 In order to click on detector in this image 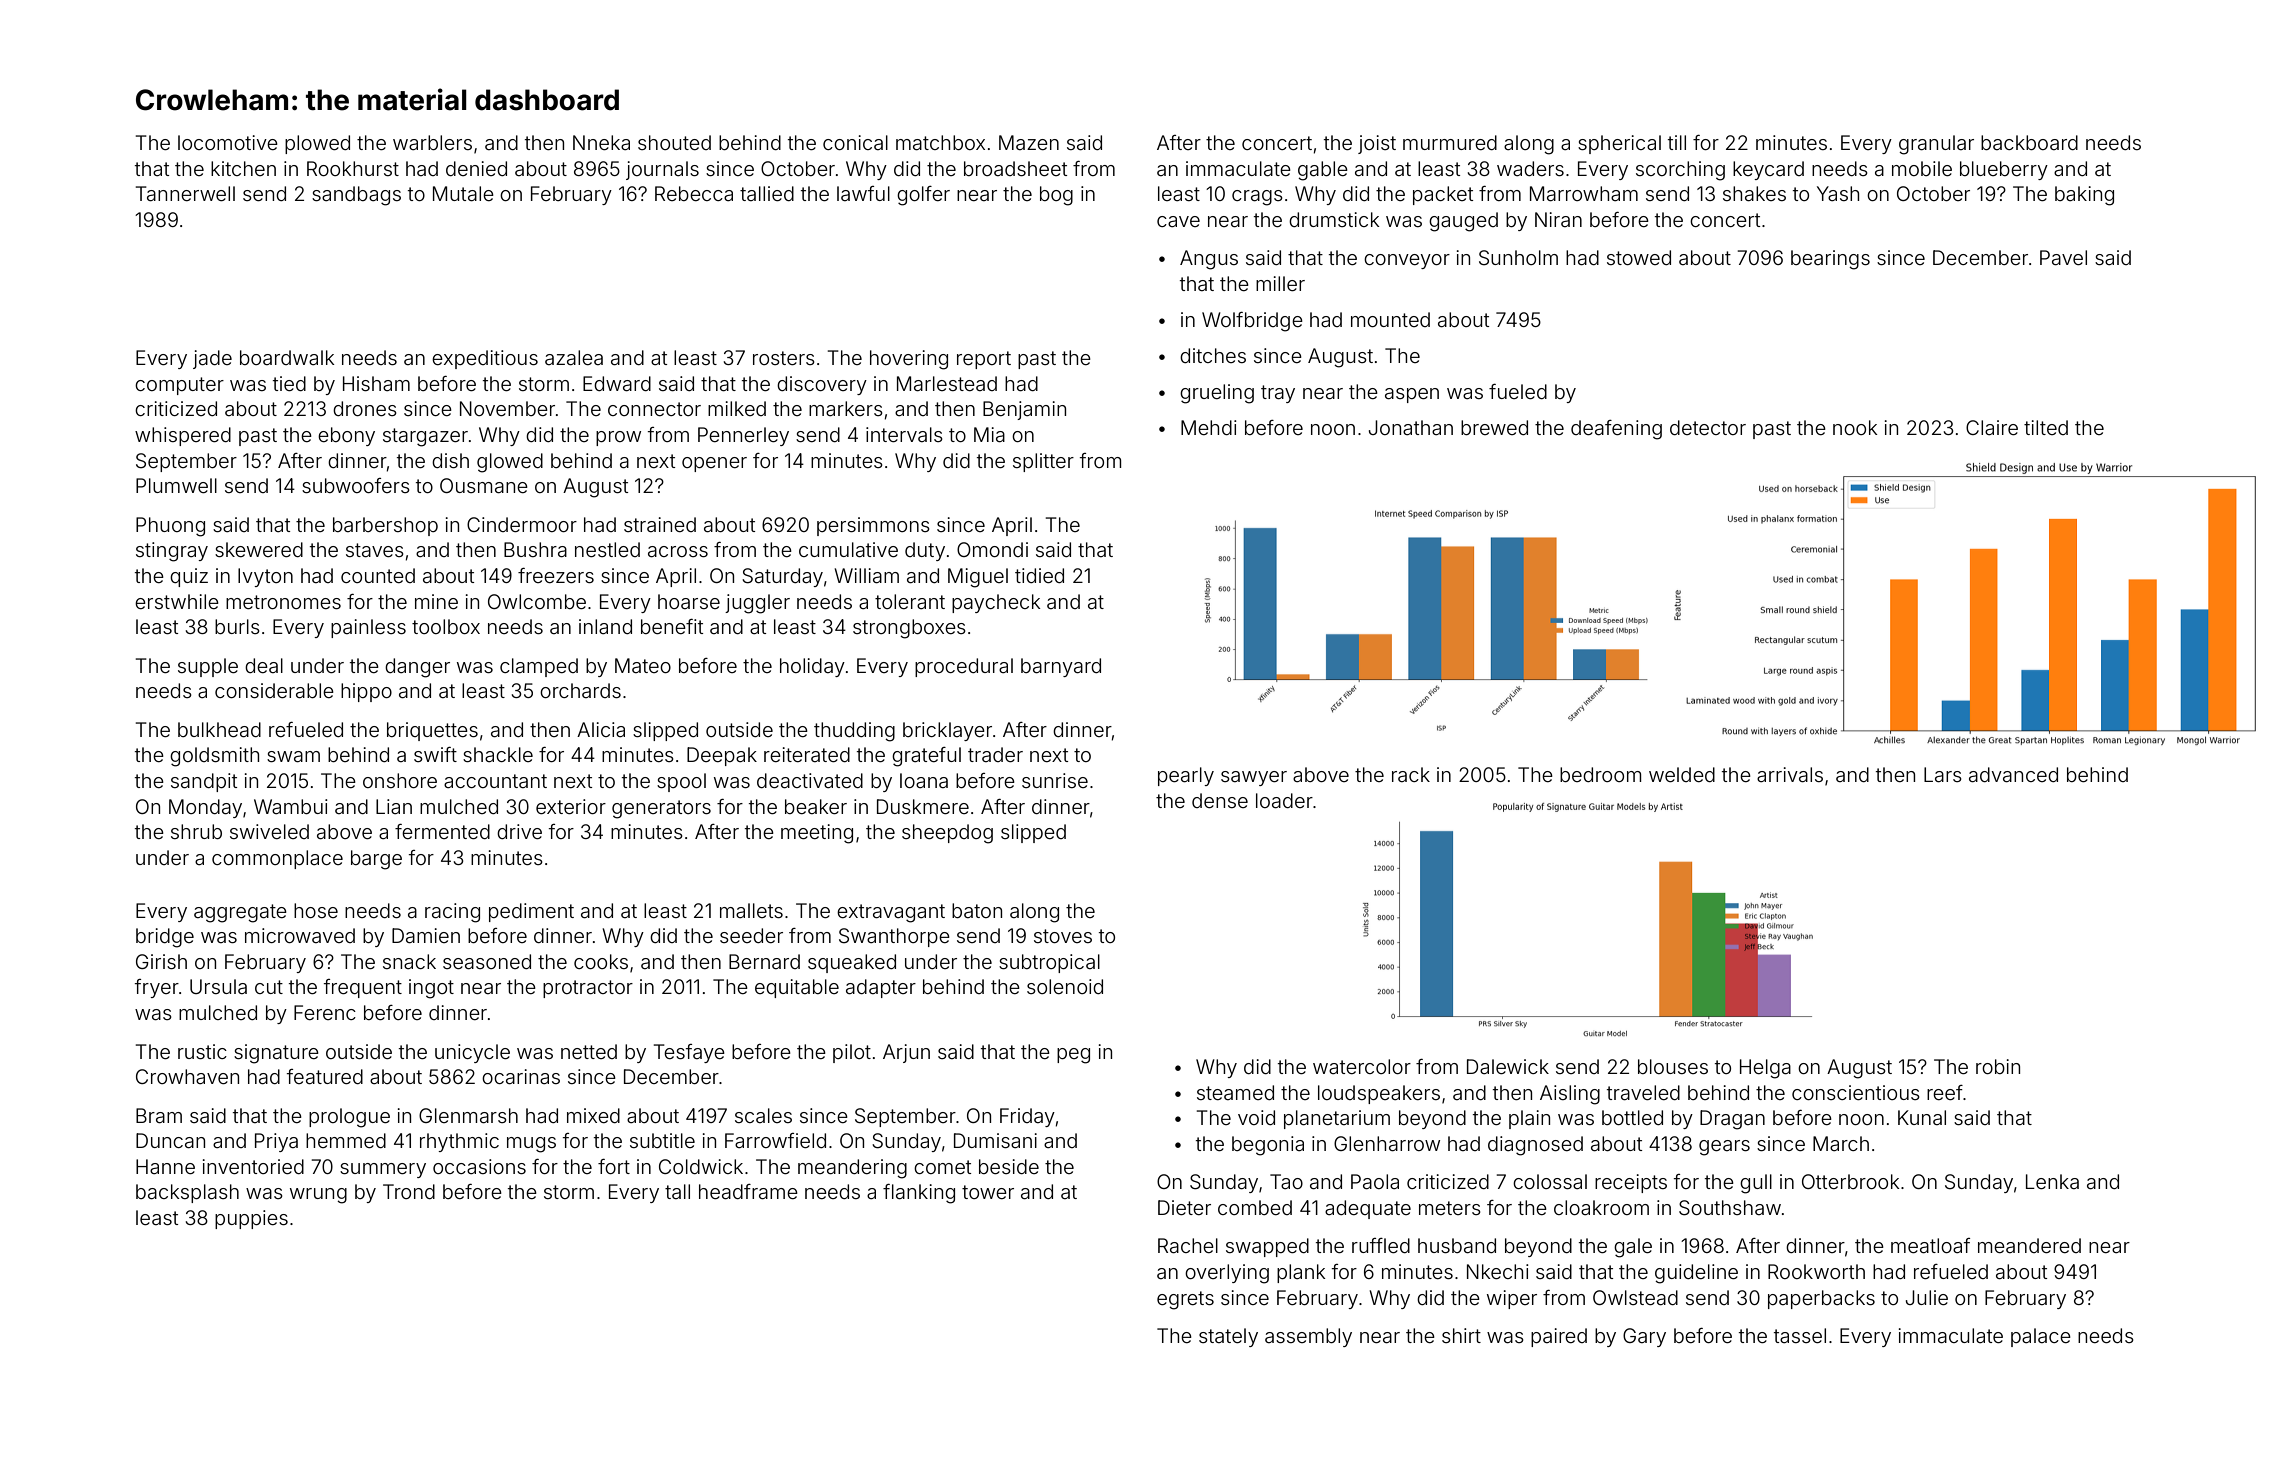, I will do `click(1708, 427)`.
